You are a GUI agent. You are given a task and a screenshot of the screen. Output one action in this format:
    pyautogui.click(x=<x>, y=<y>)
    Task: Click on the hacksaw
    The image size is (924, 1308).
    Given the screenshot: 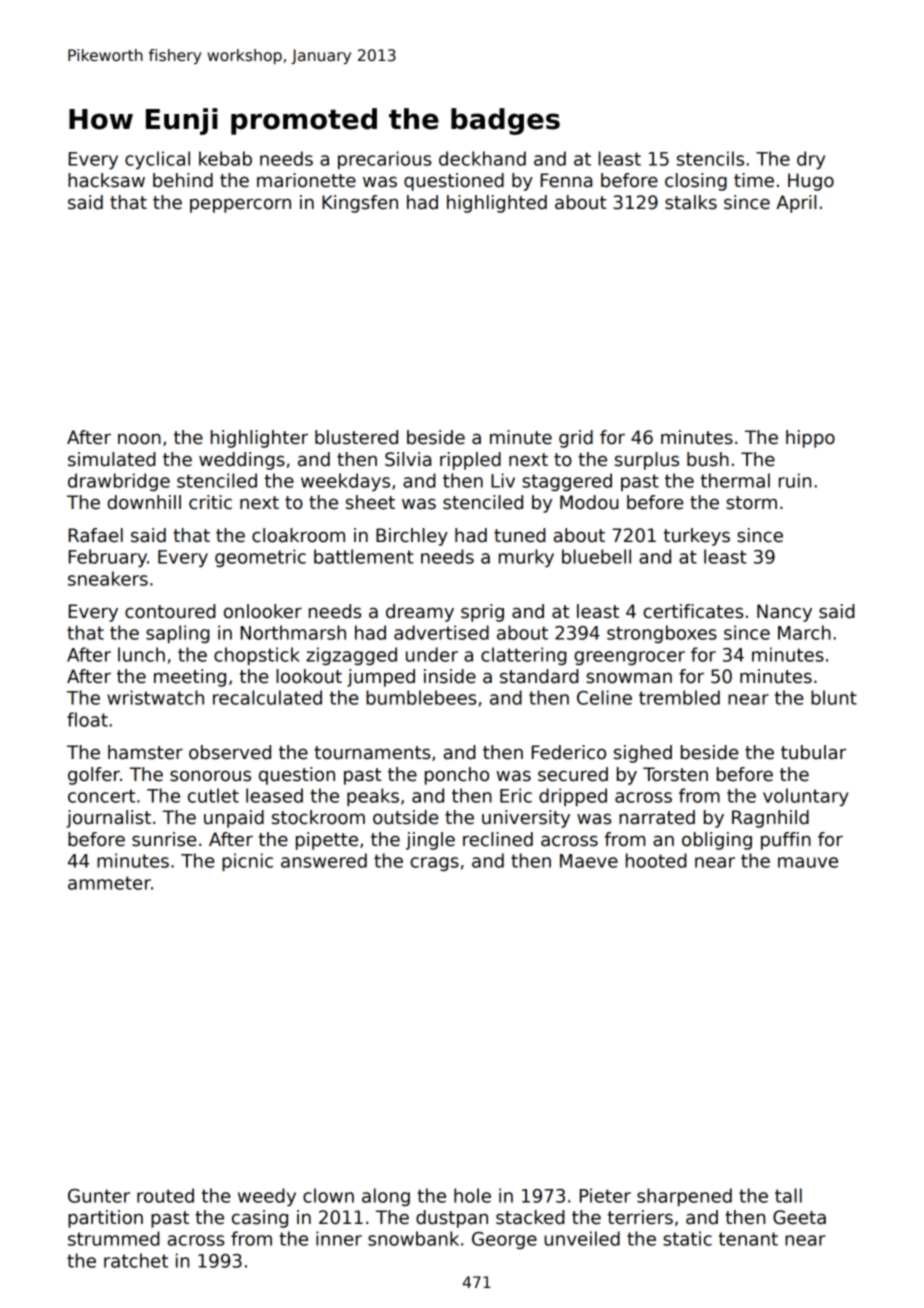 What is the action you would take?
    pyautogui.click(x=106, y=180)
